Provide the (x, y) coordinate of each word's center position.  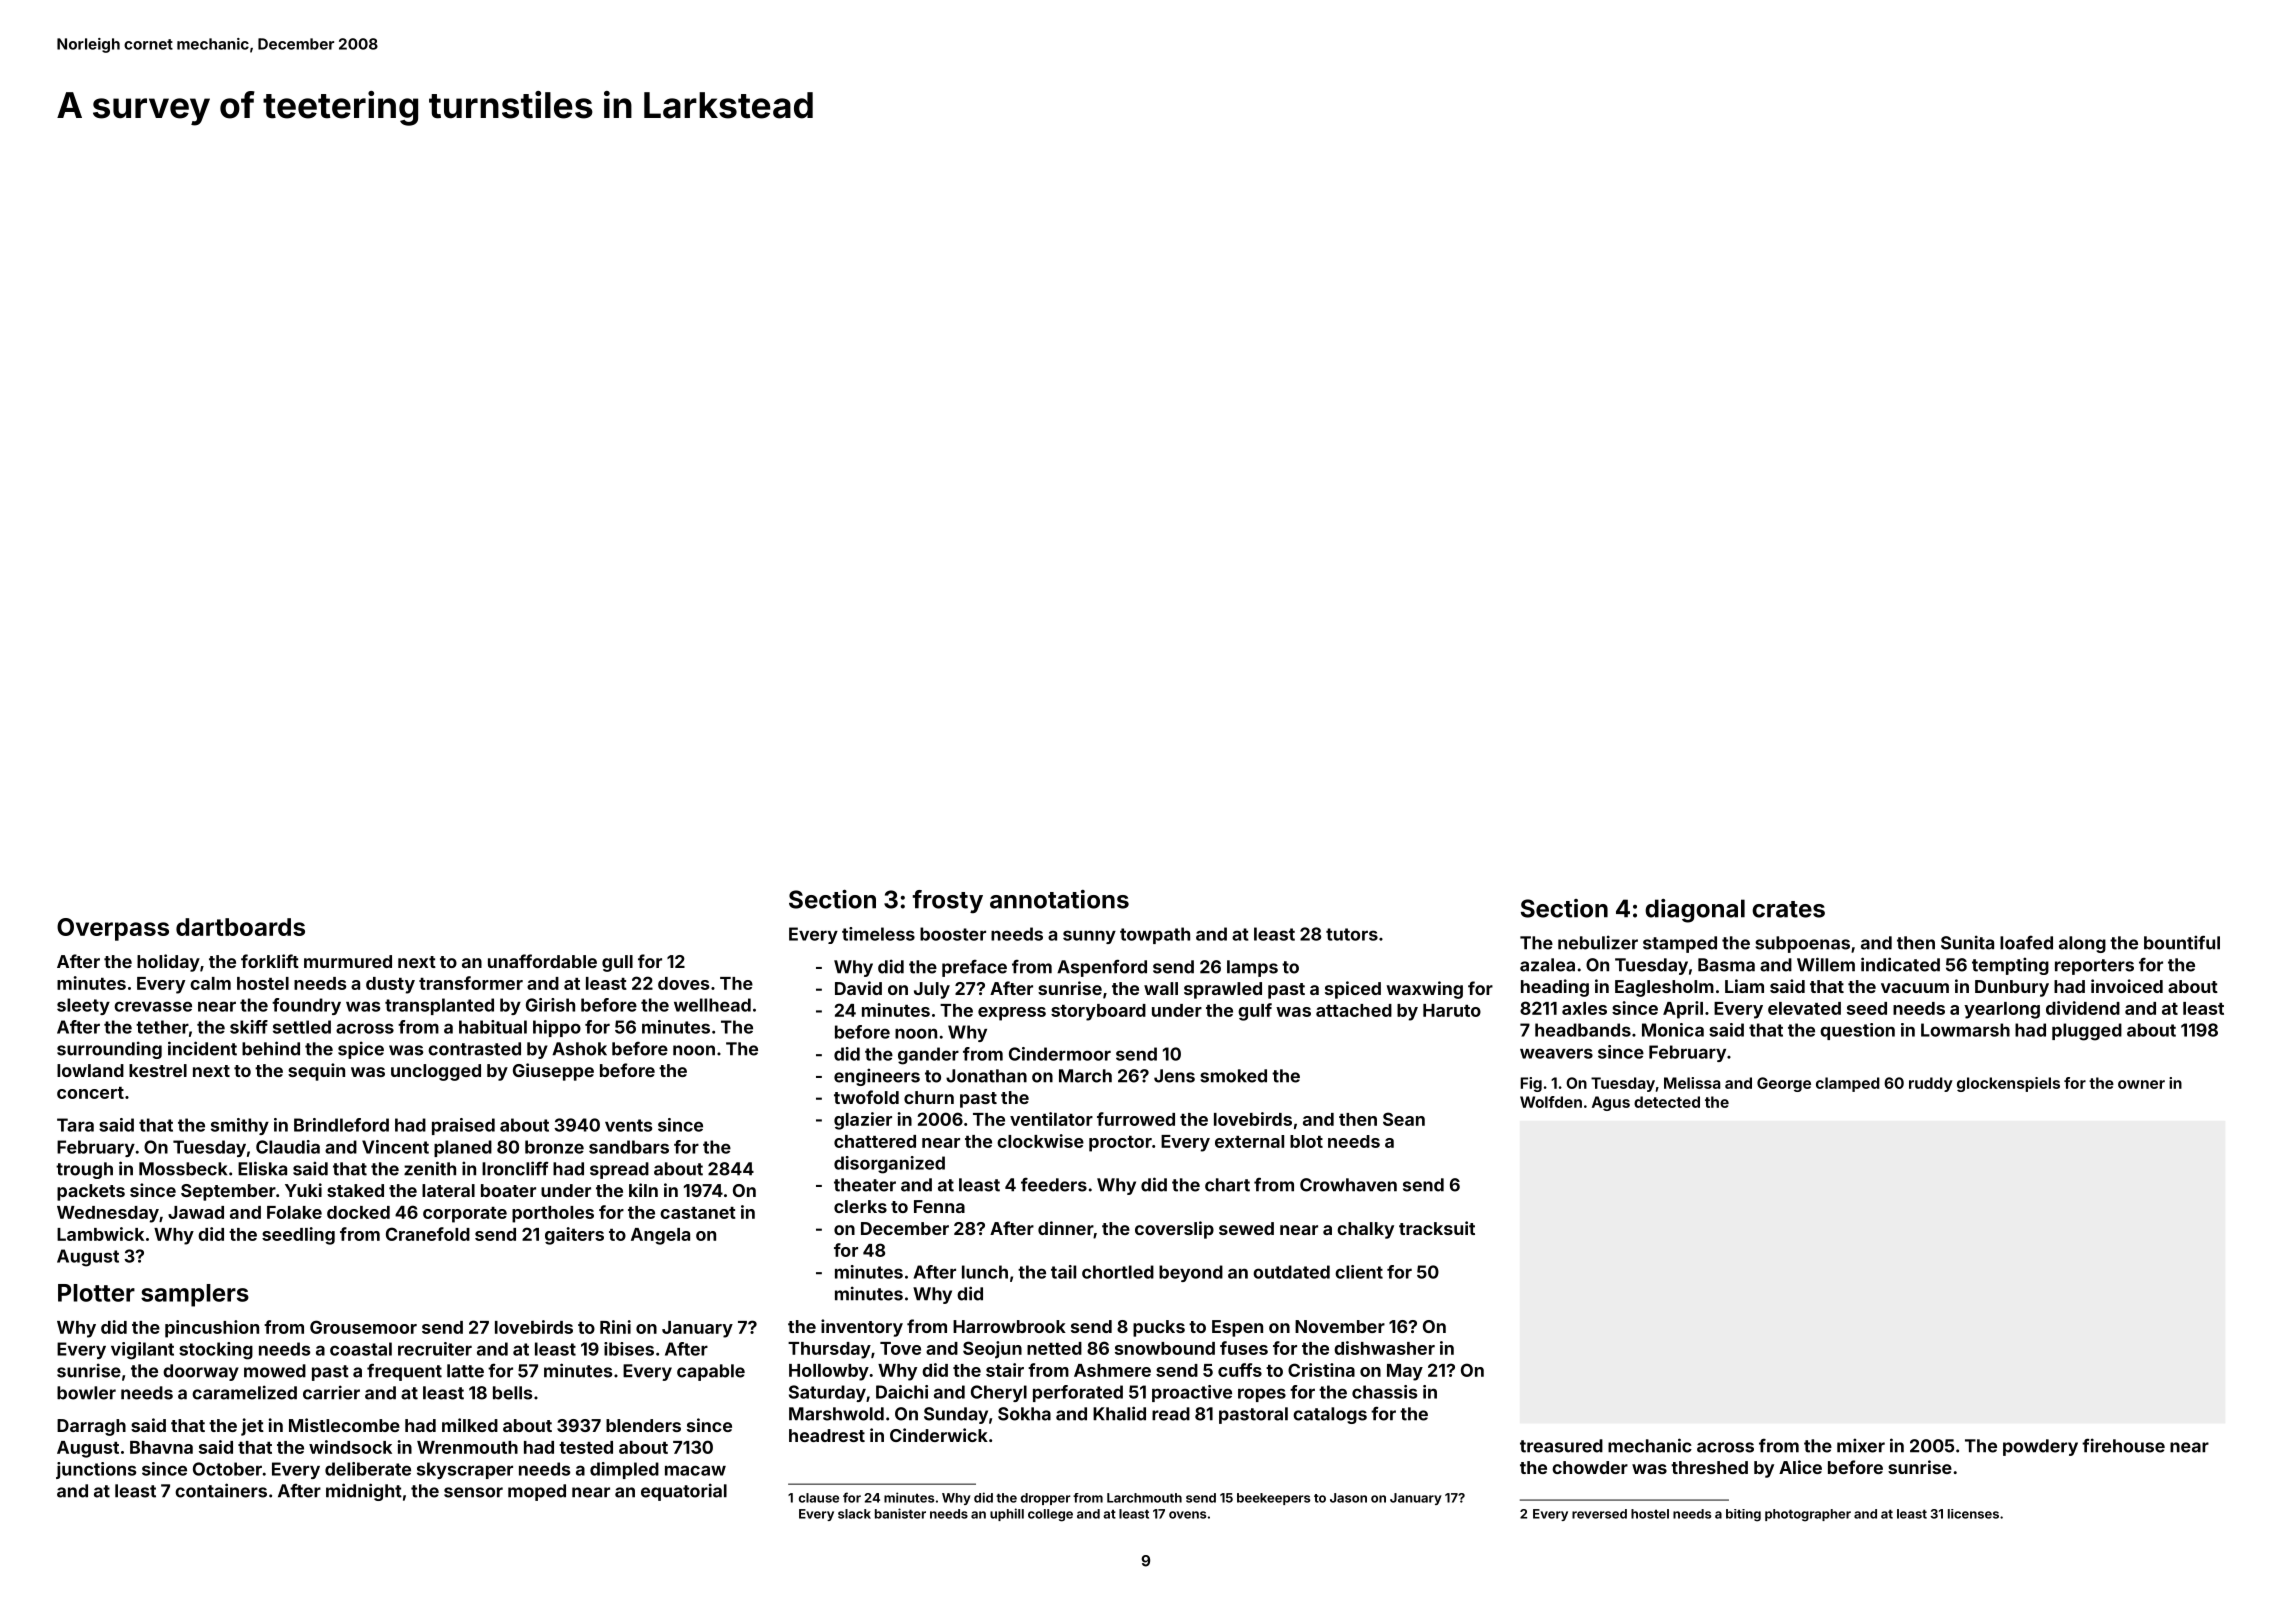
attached (1354, 1010)
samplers (195, 1295)
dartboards (240, 927)
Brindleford (341, 1125)
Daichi (902, 1392)
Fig (1531, 1084)
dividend (2083, 1008)
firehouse (2123, 1445)
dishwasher (1384, 1348)
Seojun (992, 1350)
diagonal (1695, 911)
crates (1788, 909)
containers (221, 1490)
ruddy (1931, 1084)
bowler (86, 1393)
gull (617, 963)
